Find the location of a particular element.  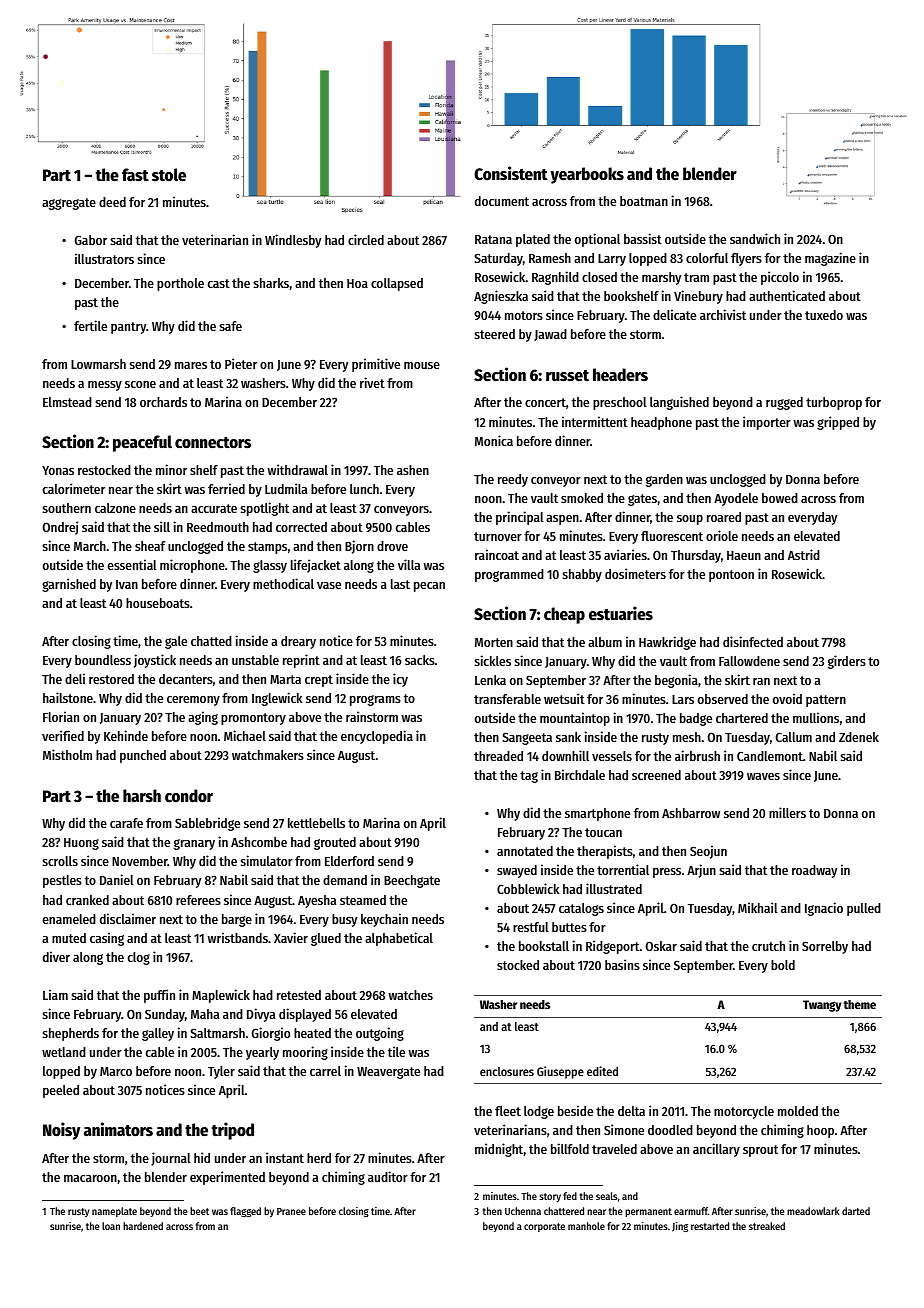

stole is located at coordinates (169, 175).
